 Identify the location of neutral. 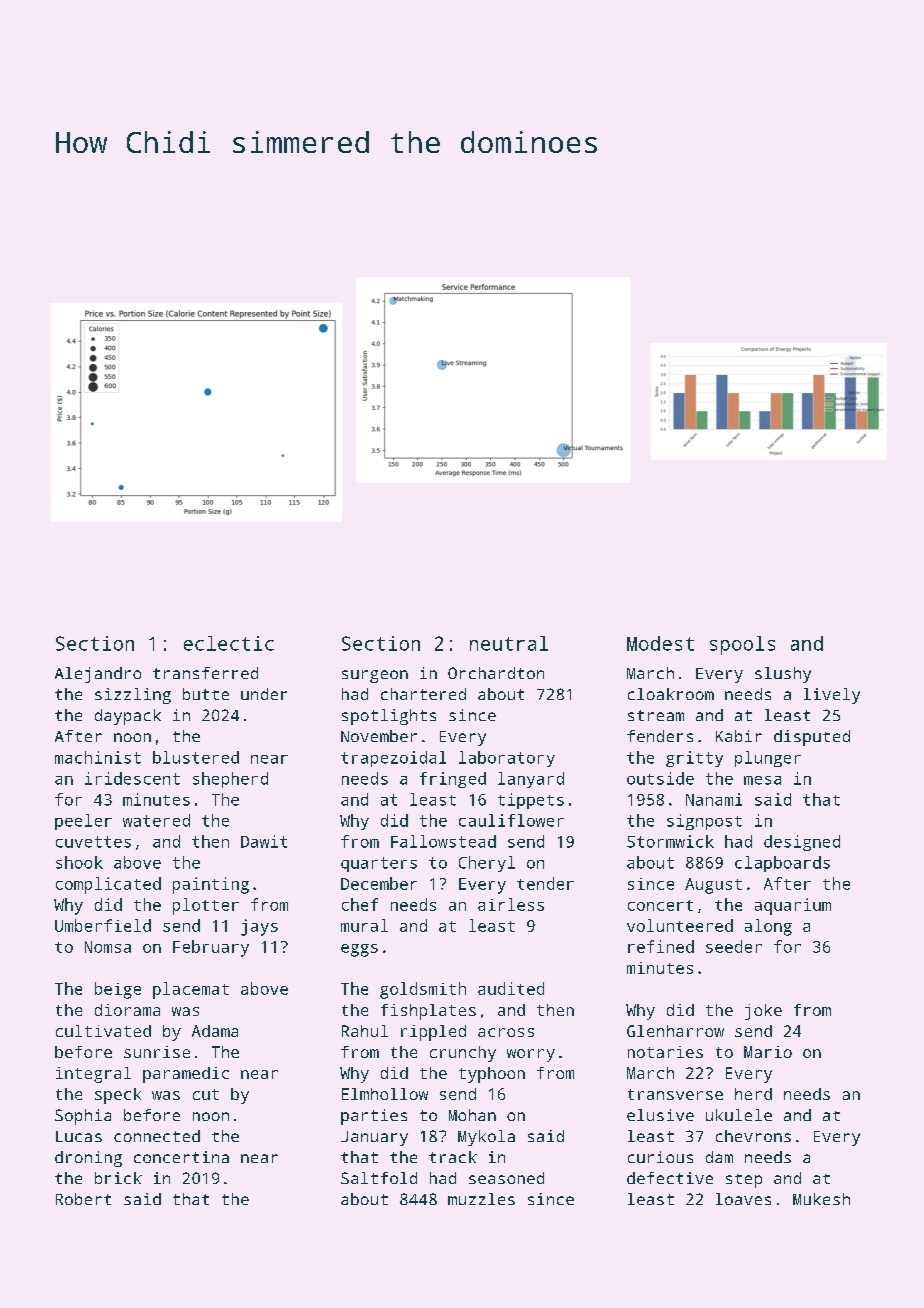
(509, 643).
